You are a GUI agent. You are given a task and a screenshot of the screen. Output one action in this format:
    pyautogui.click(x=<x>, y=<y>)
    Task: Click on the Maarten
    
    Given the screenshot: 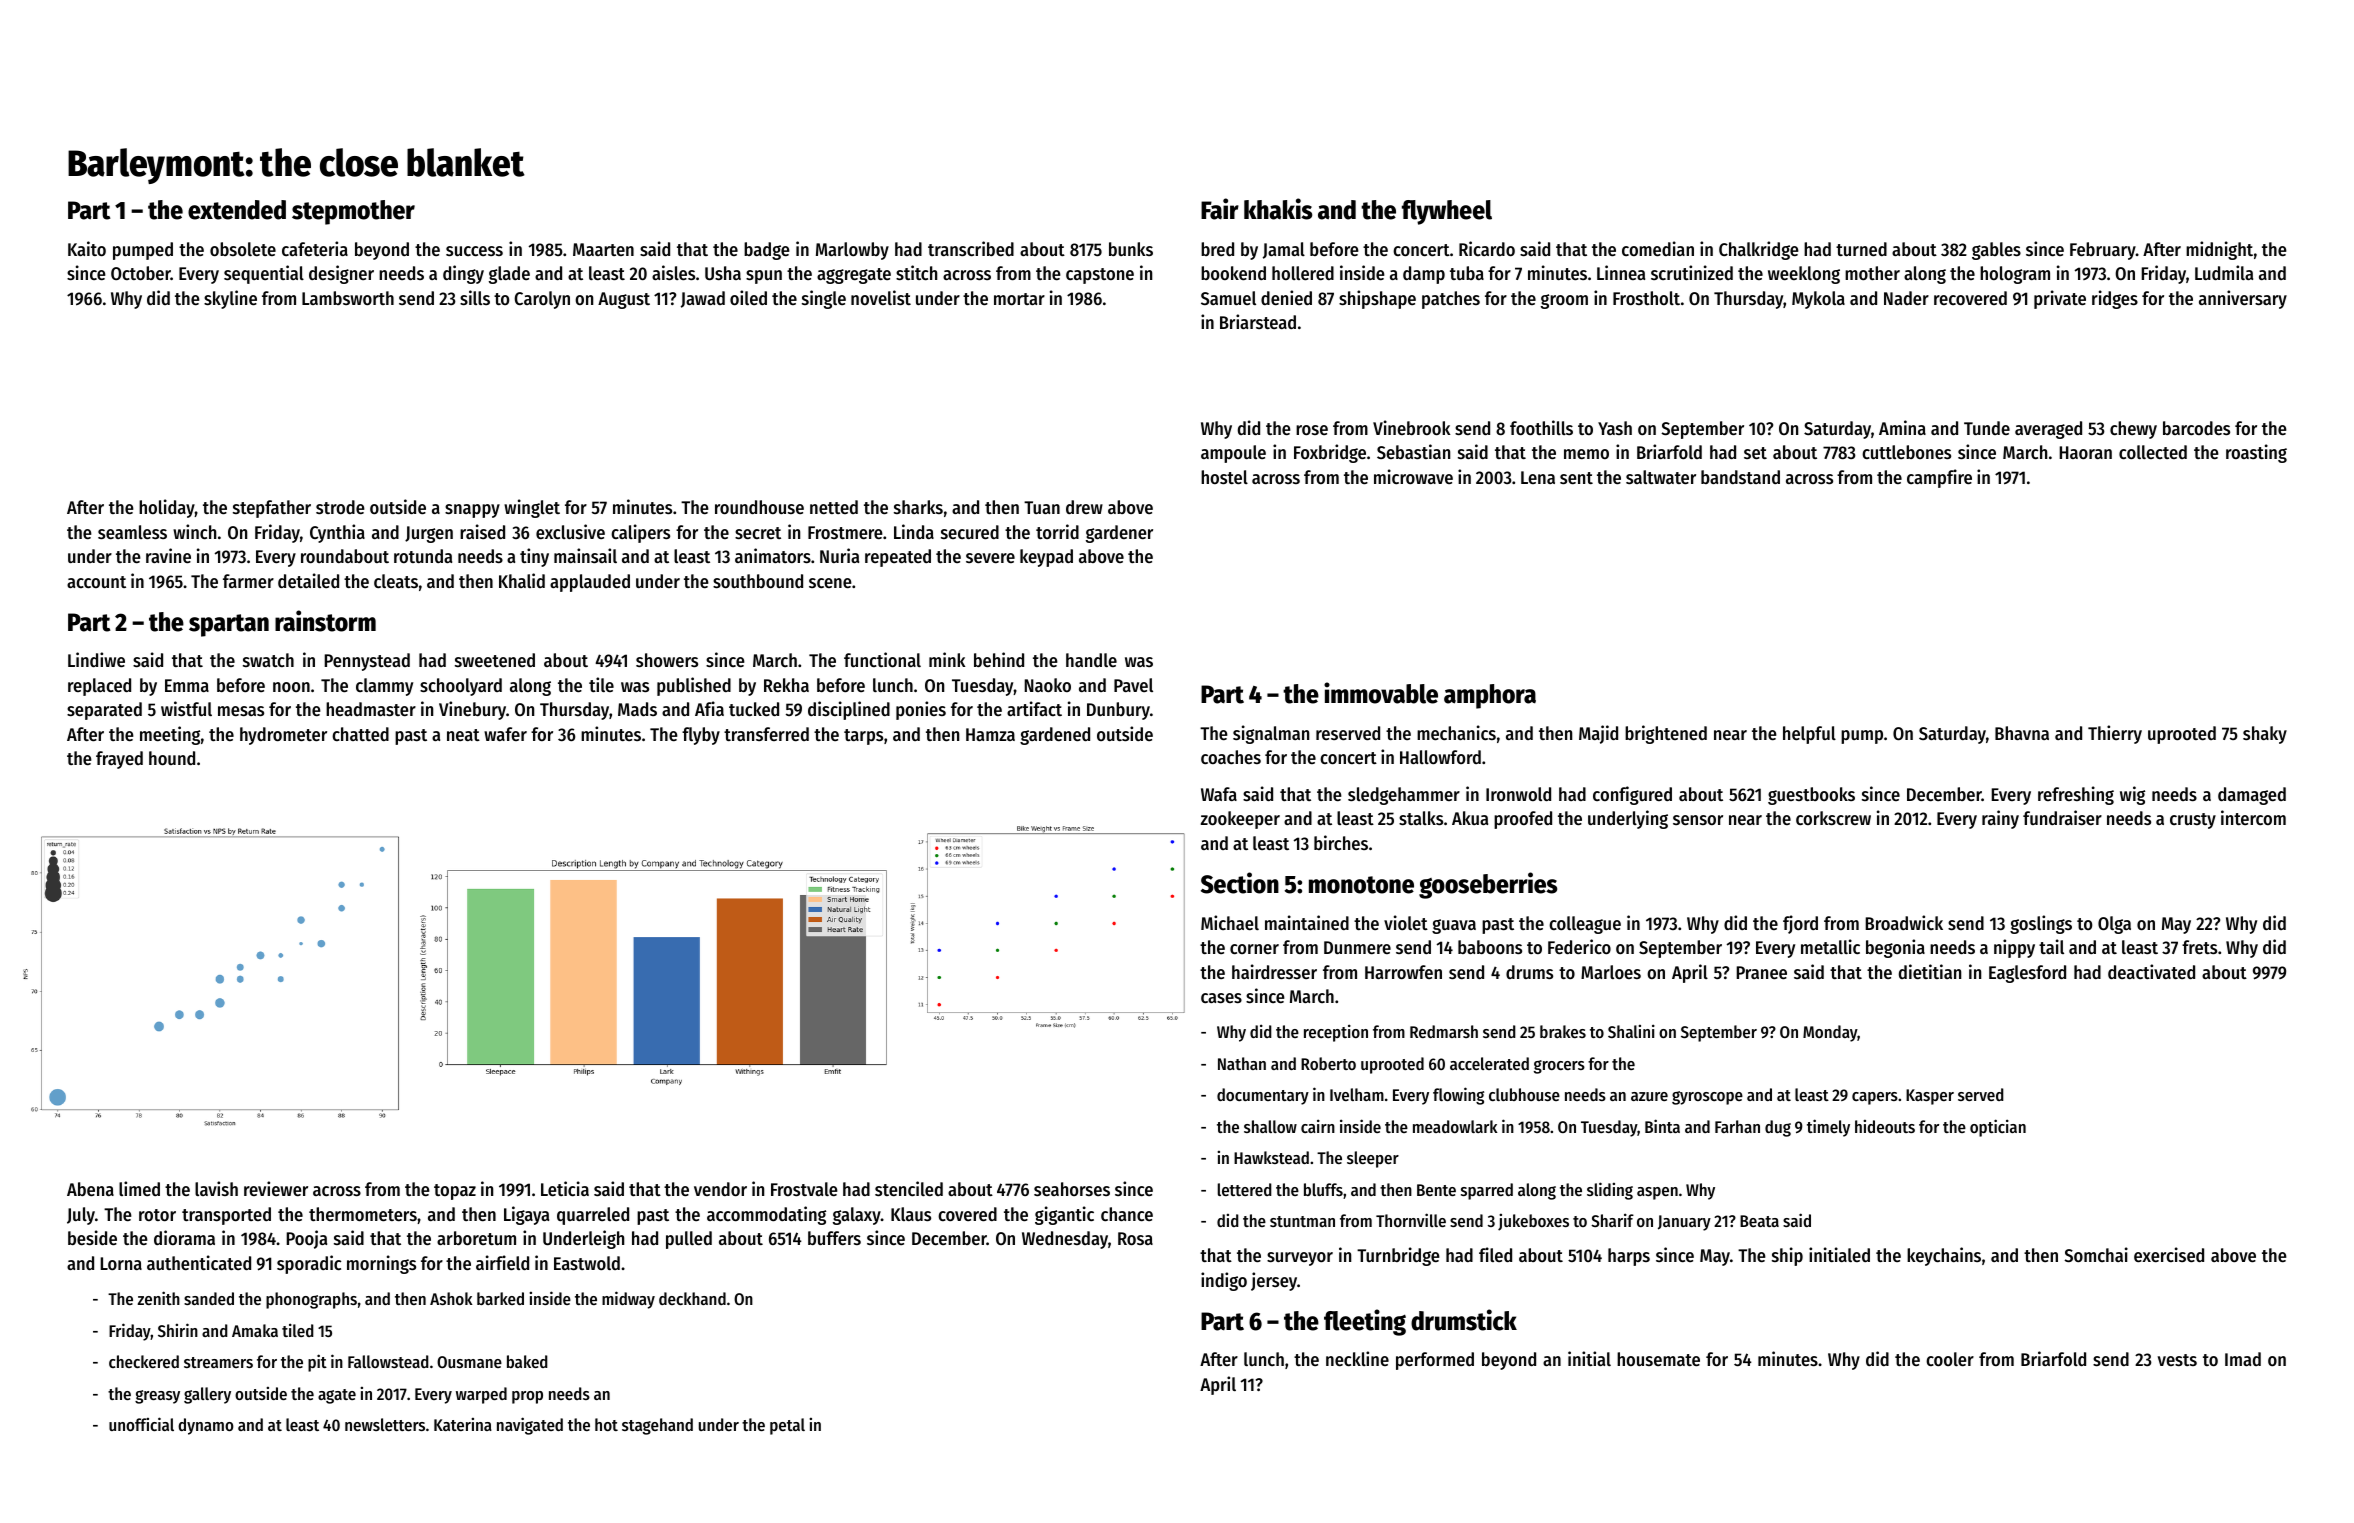 What is the action you would take?
    pyautogui.click(x=603, y=249)
